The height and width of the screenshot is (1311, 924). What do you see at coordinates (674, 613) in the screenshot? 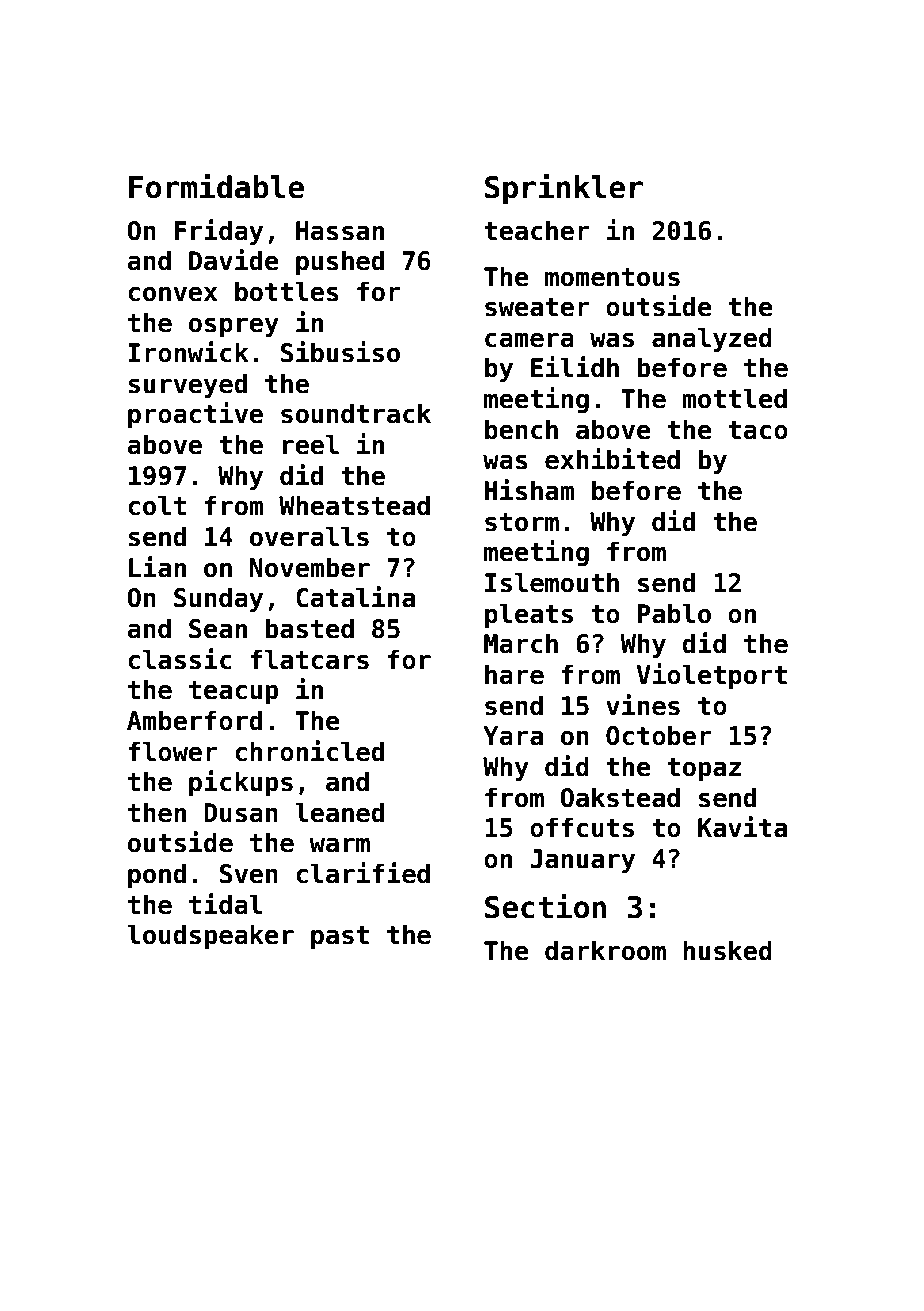
I see `Pablo` at bounding box center [674, 613].
